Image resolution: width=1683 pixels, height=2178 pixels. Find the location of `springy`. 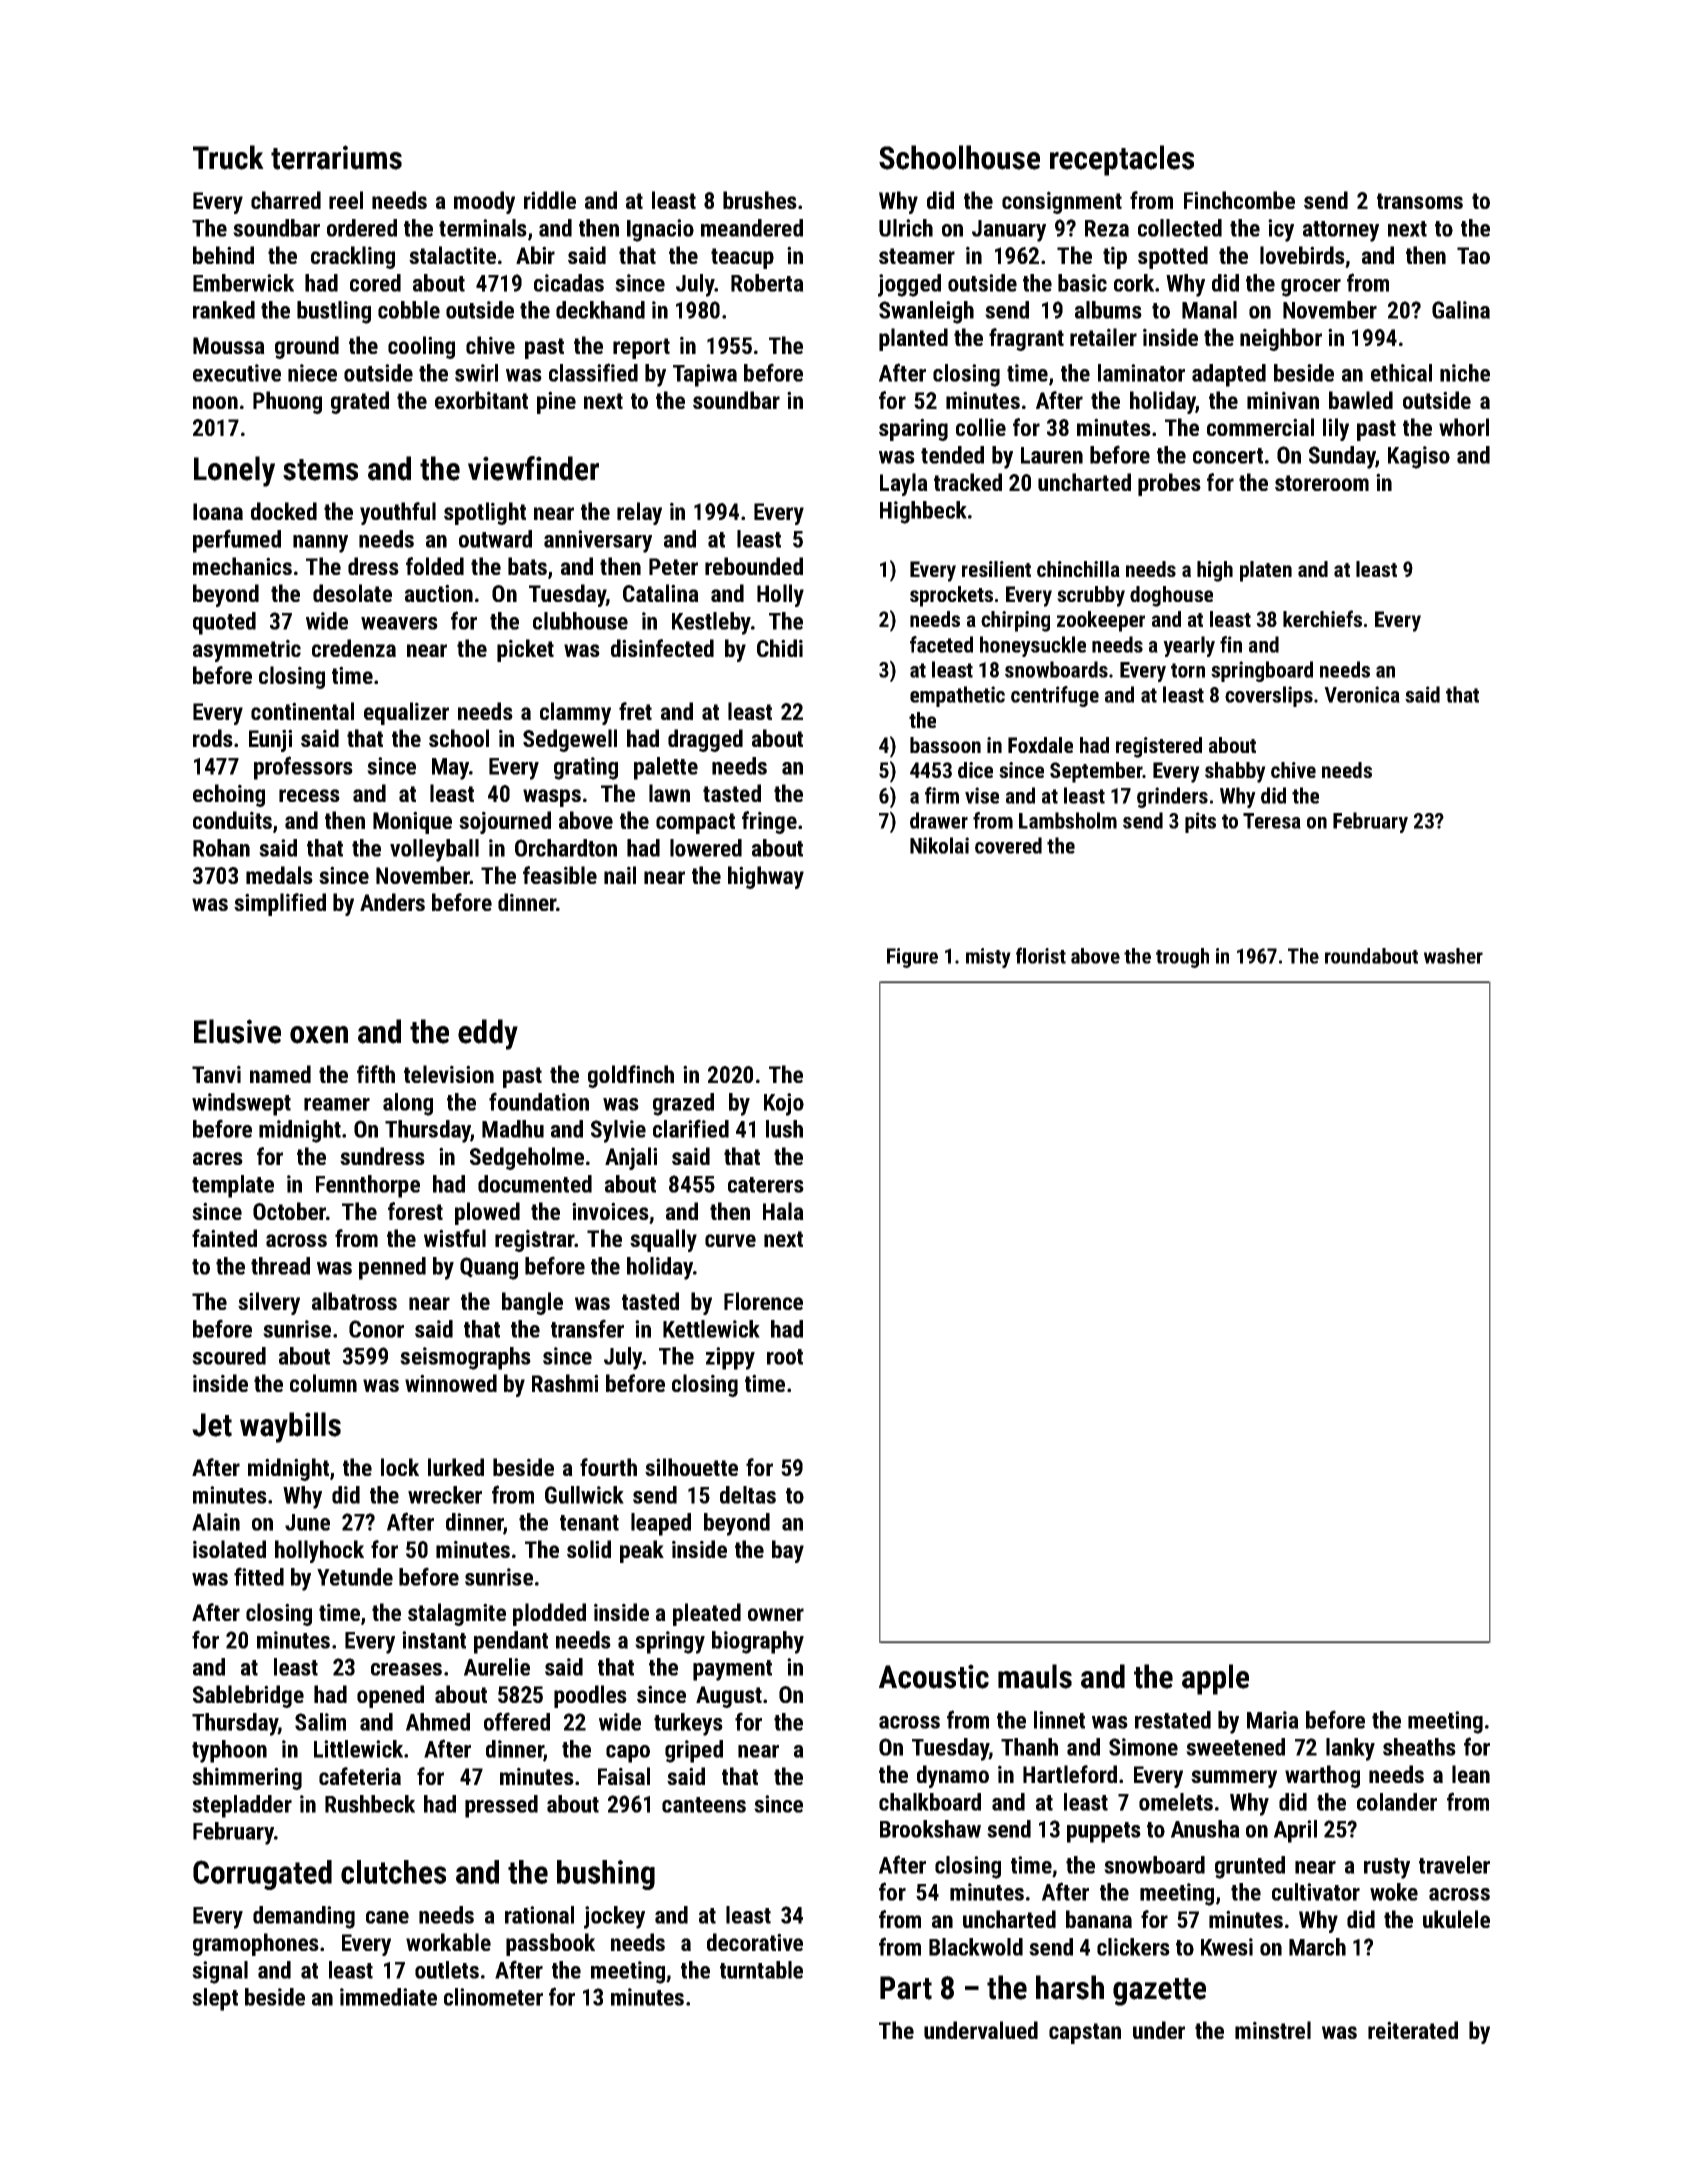

springy is located at coordinates (670, 1642).
